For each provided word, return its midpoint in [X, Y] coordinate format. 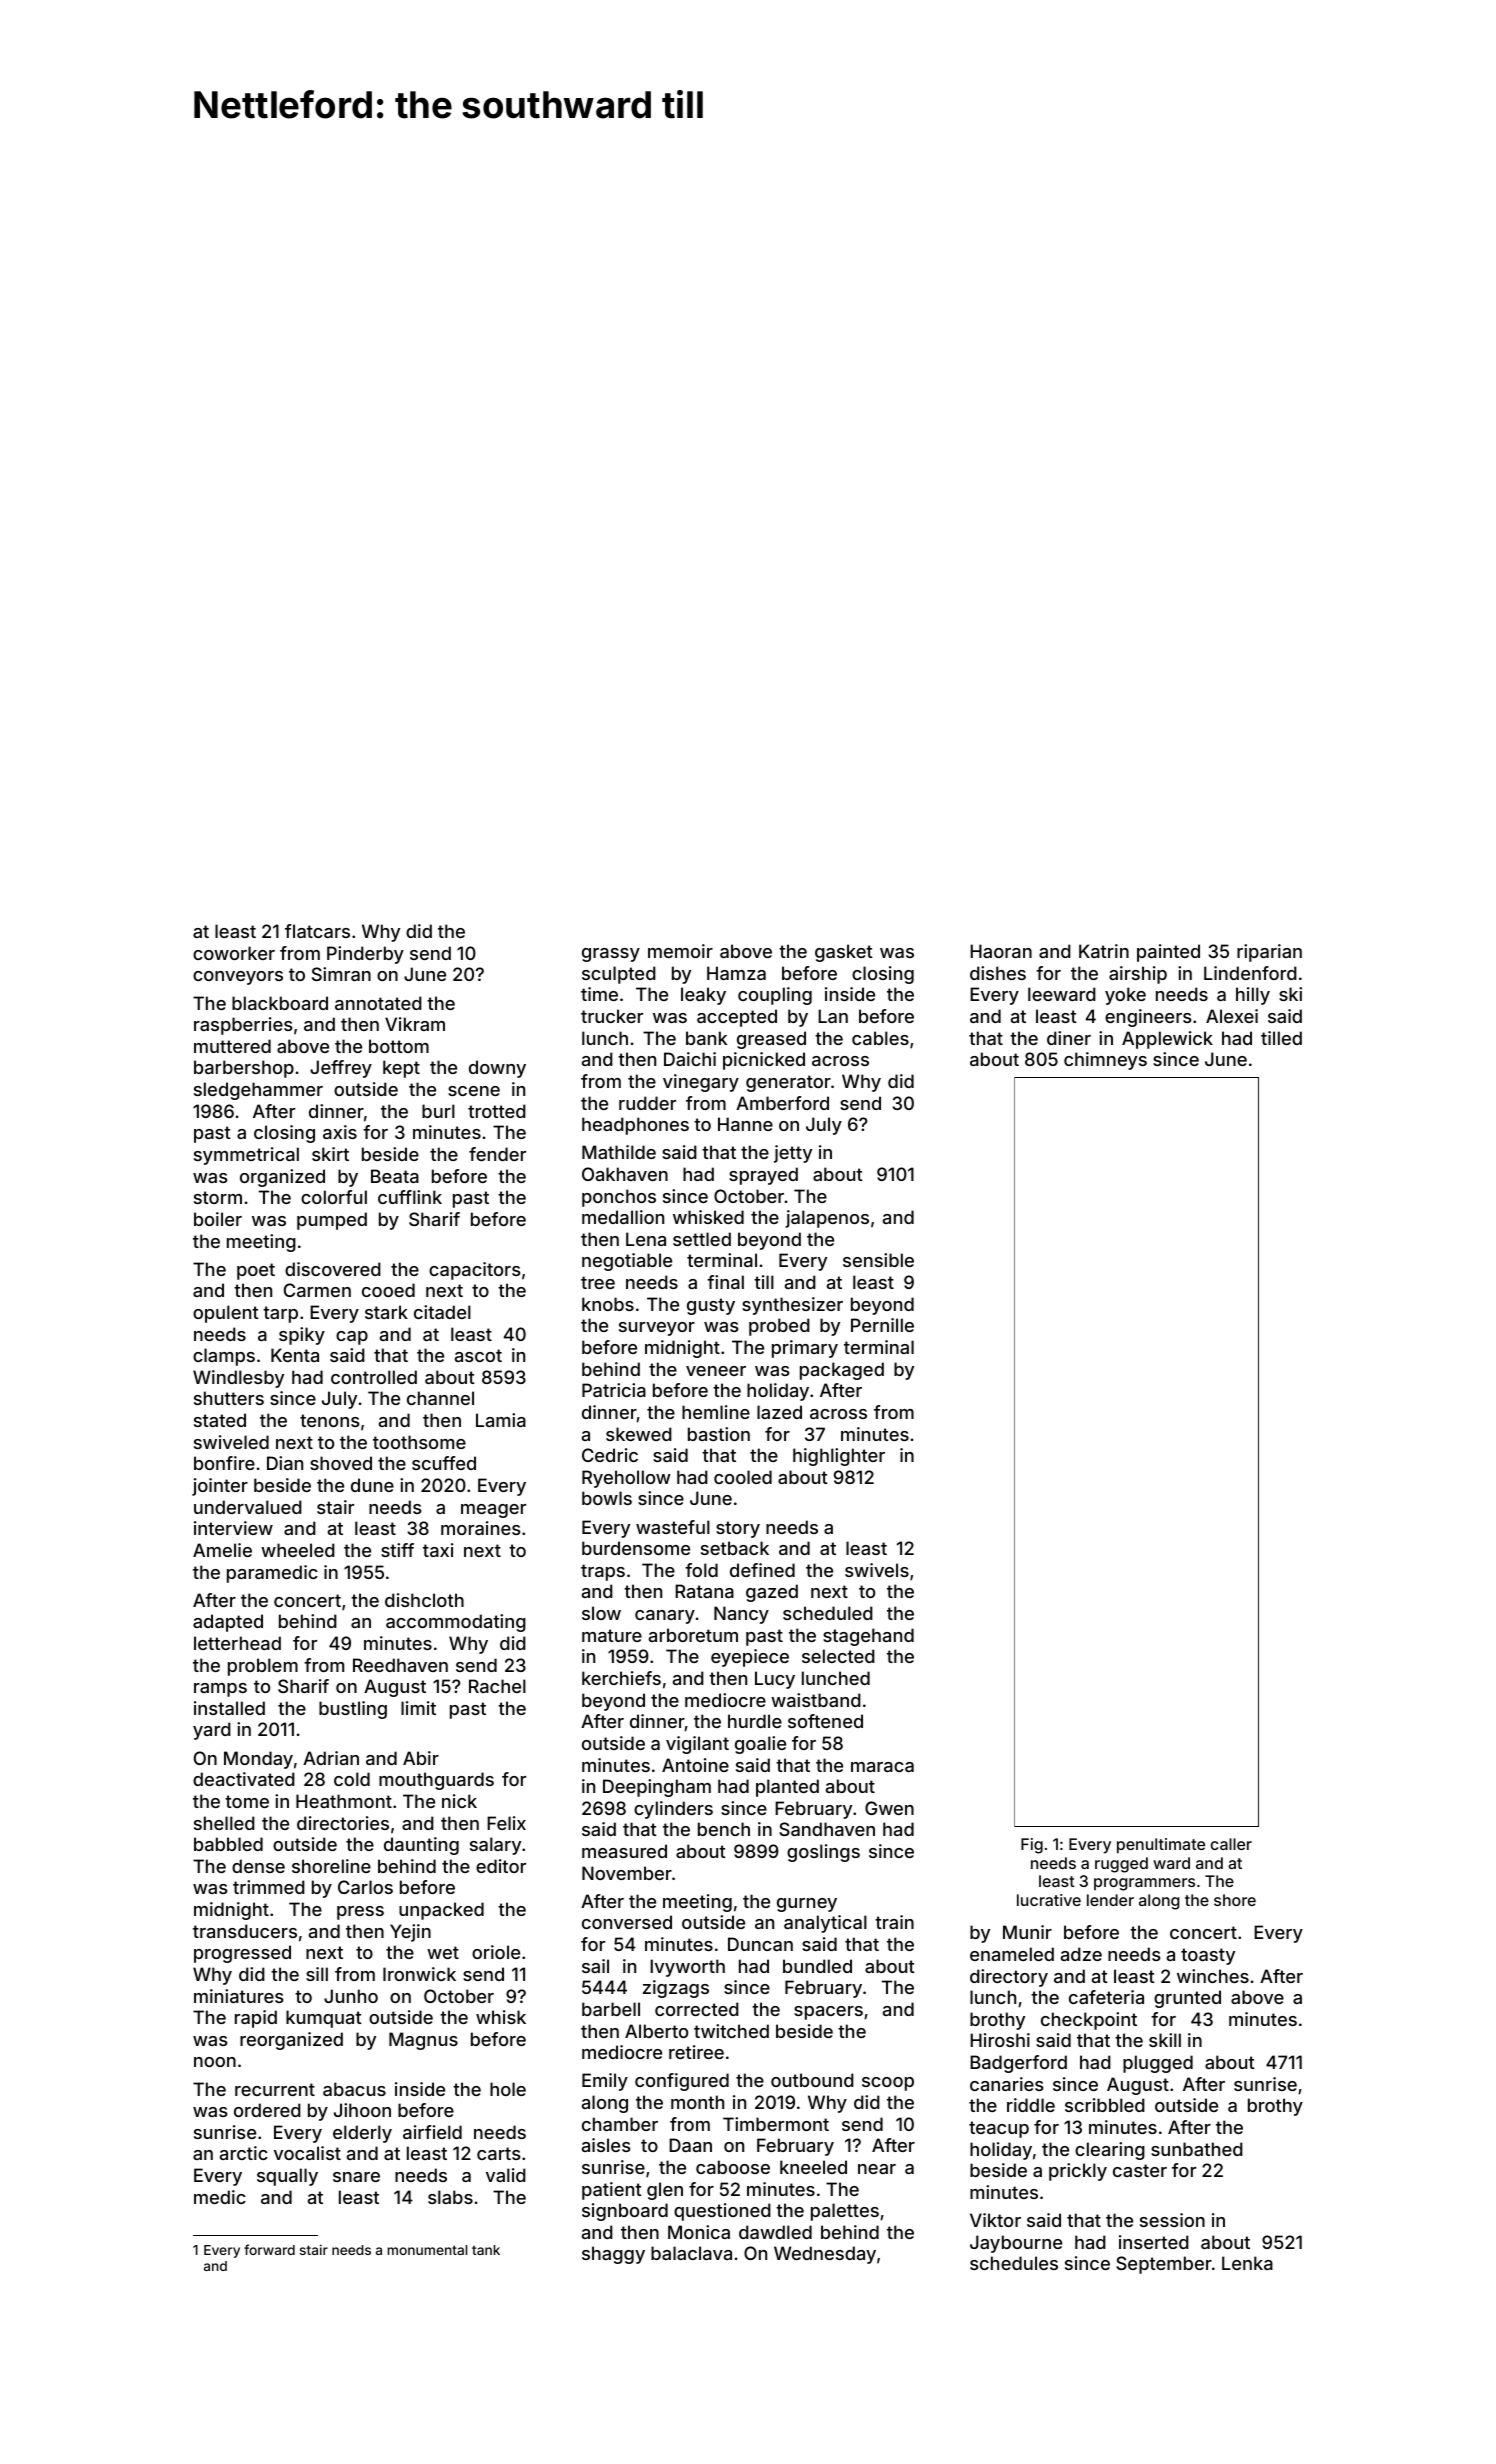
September [1164, 2265]
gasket [844, 953]
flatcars [317, 931]
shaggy [613, 2255]
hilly [1253, 996]
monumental [427, 2250]
